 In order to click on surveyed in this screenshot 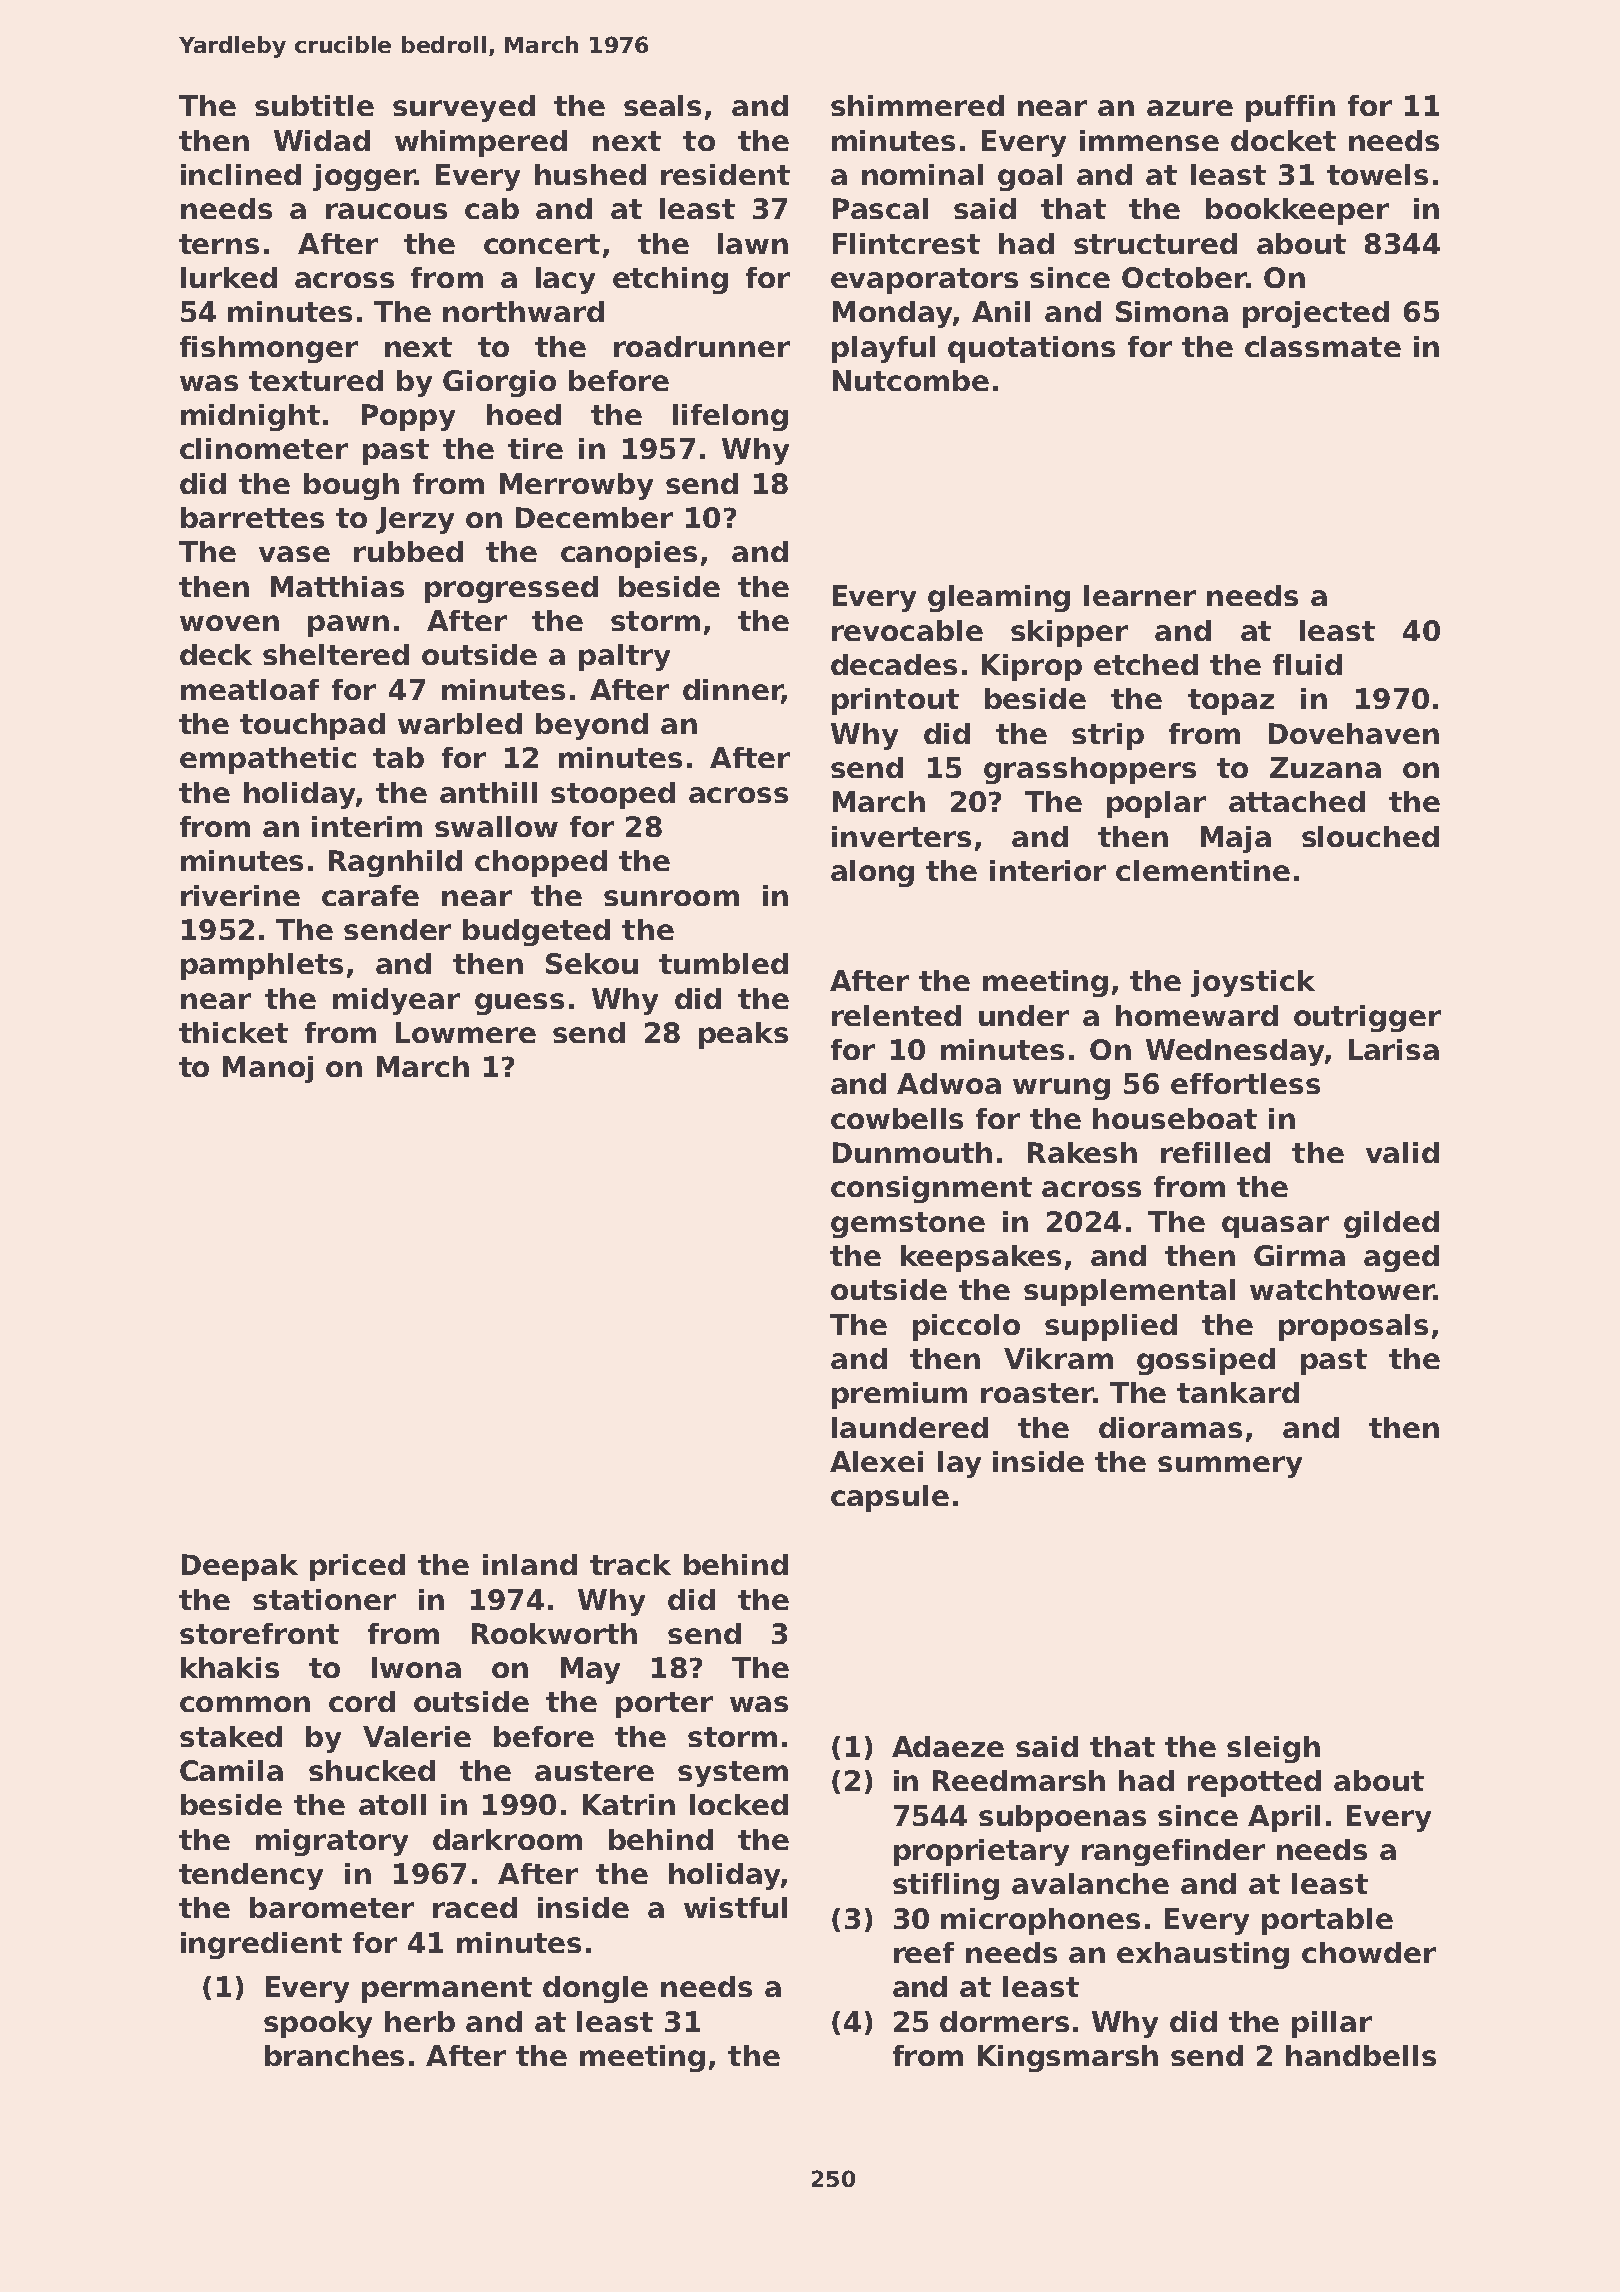, I will do `click(464, 108)`.
